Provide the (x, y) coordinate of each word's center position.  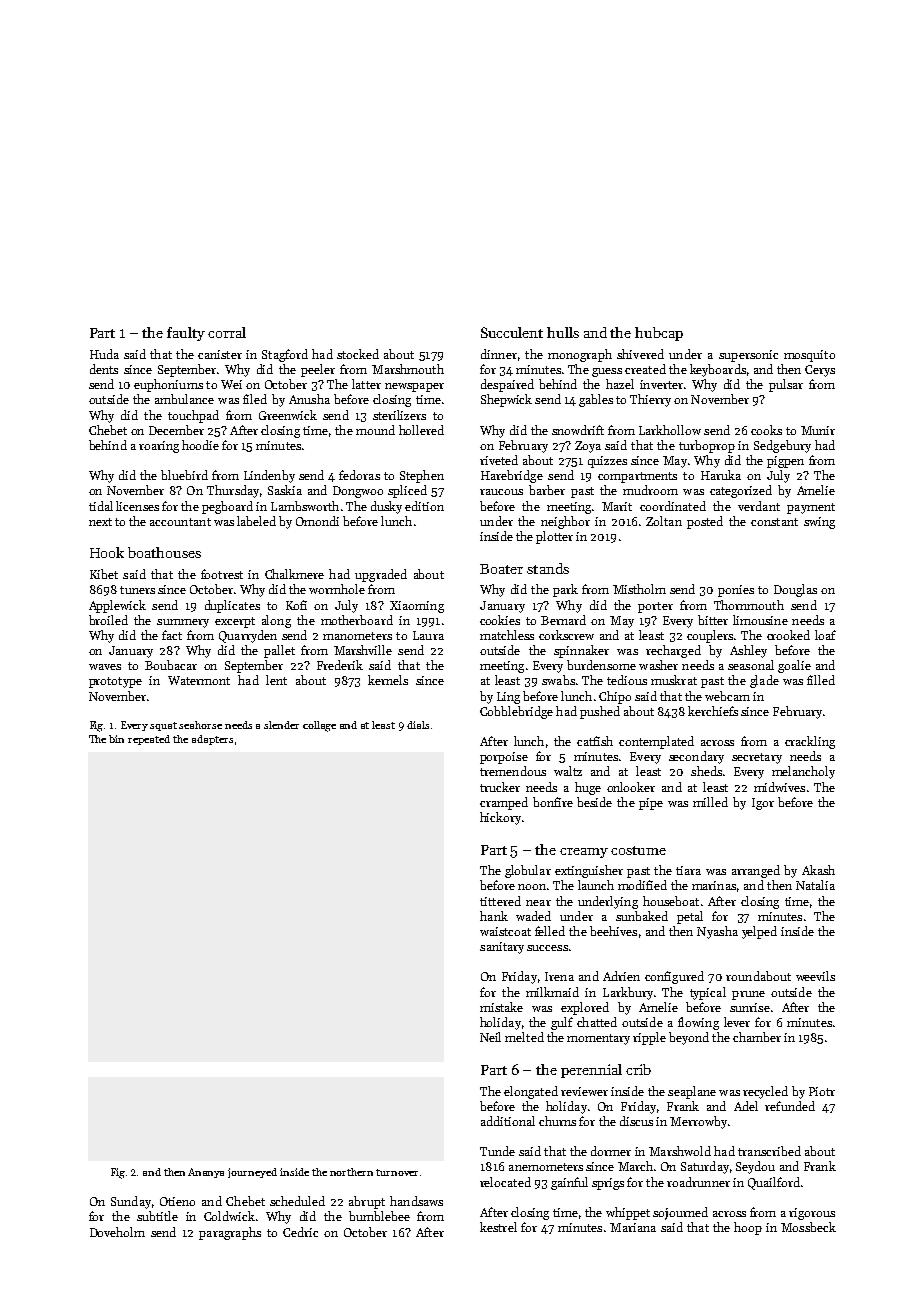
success (547, 948)
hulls (563, 332)
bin (116, 739)
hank (494, 916)
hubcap (659, 334)
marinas (714, 885)
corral (227, 332)
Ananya (206, 1173)
